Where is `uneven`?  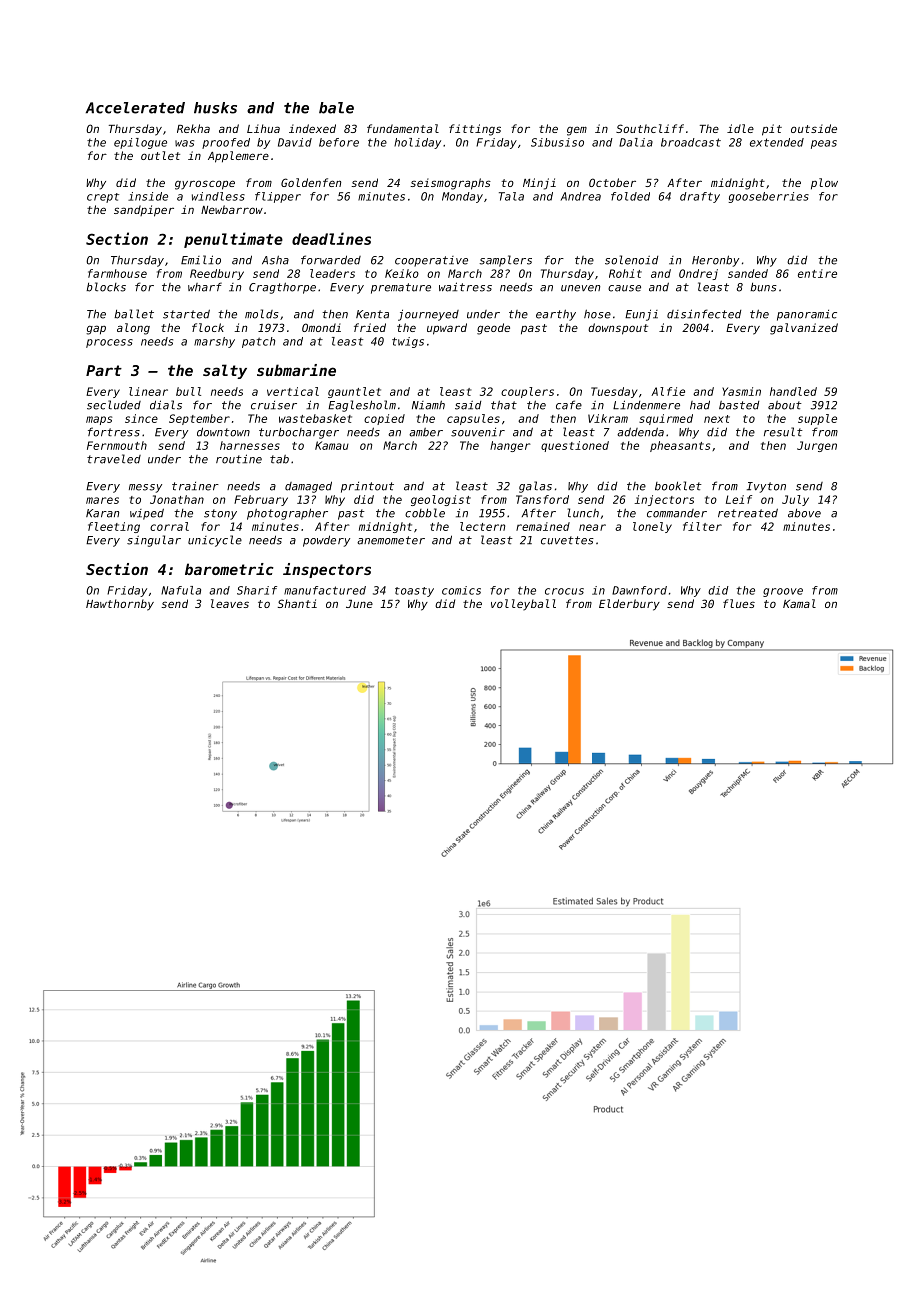 uneven is located at coordinates (580, 288).
